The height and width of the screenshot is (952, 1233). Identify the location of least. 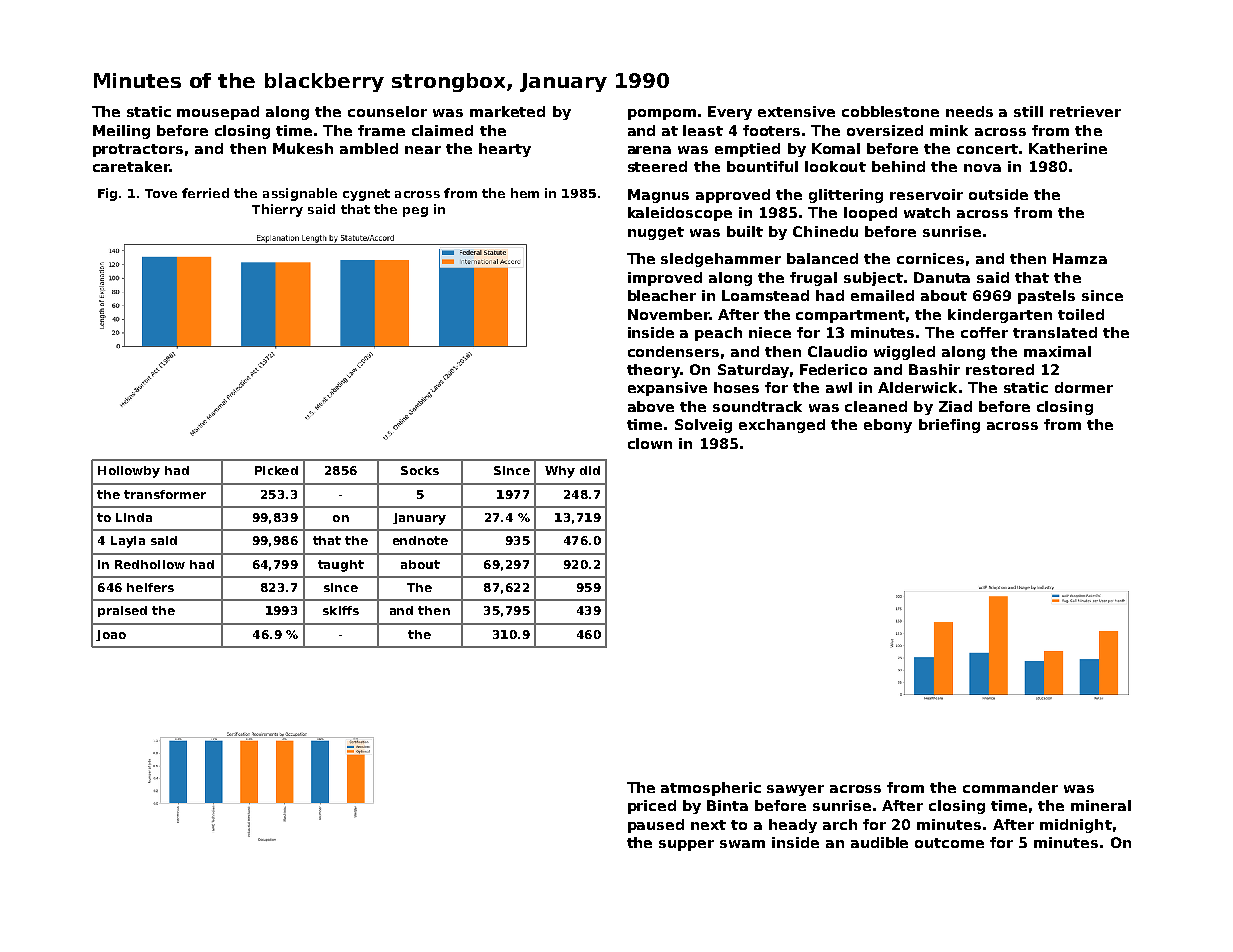
(703, 130).
